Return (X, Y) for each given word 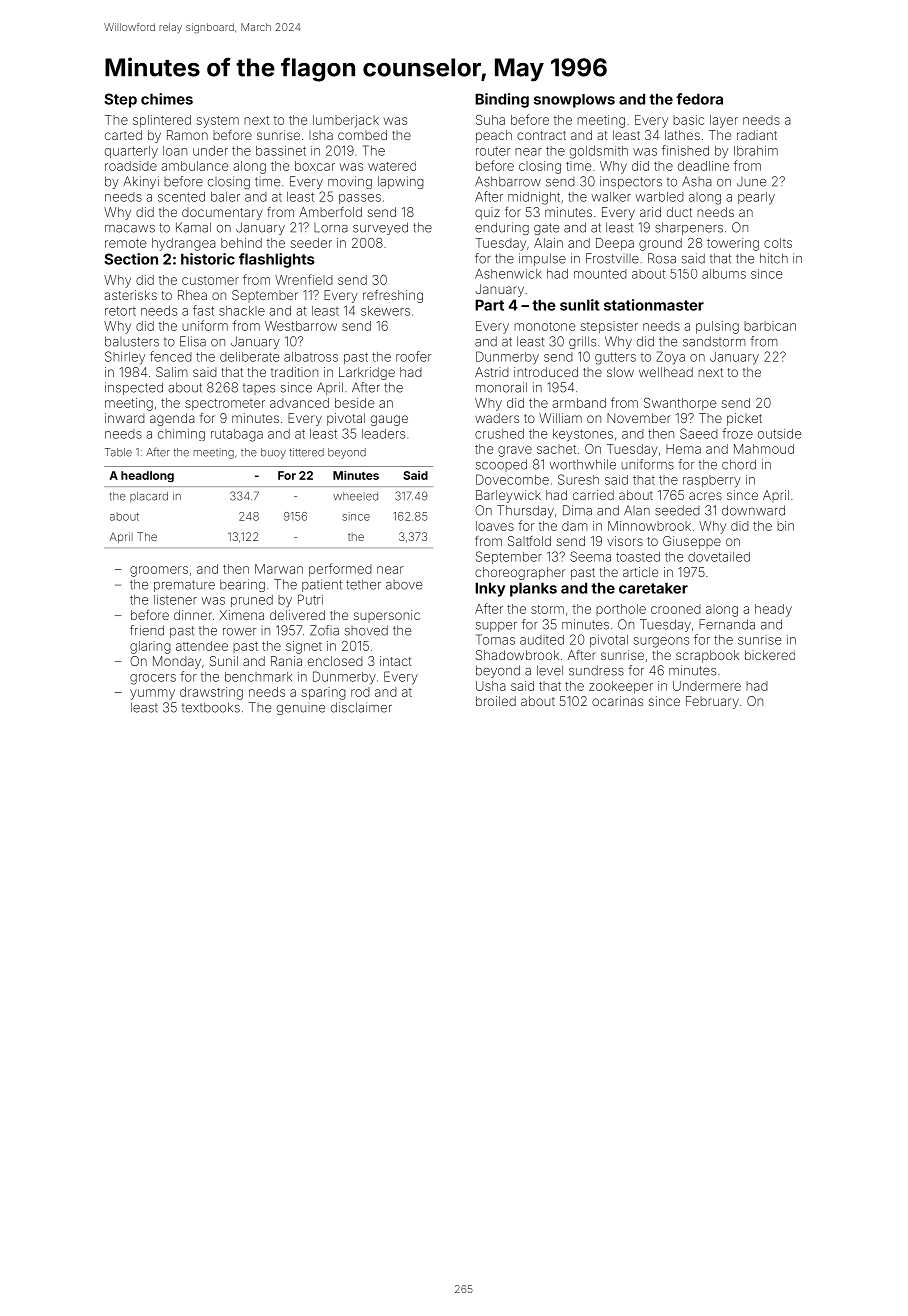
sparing (324, 693)
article (640, 572)
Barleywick (508, 496)
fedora (699, 99)
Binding (502, 100)
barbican (770, 326)
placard (149, 497)
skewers (385, 311)
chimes (167, 99)
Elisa (193, 341)
